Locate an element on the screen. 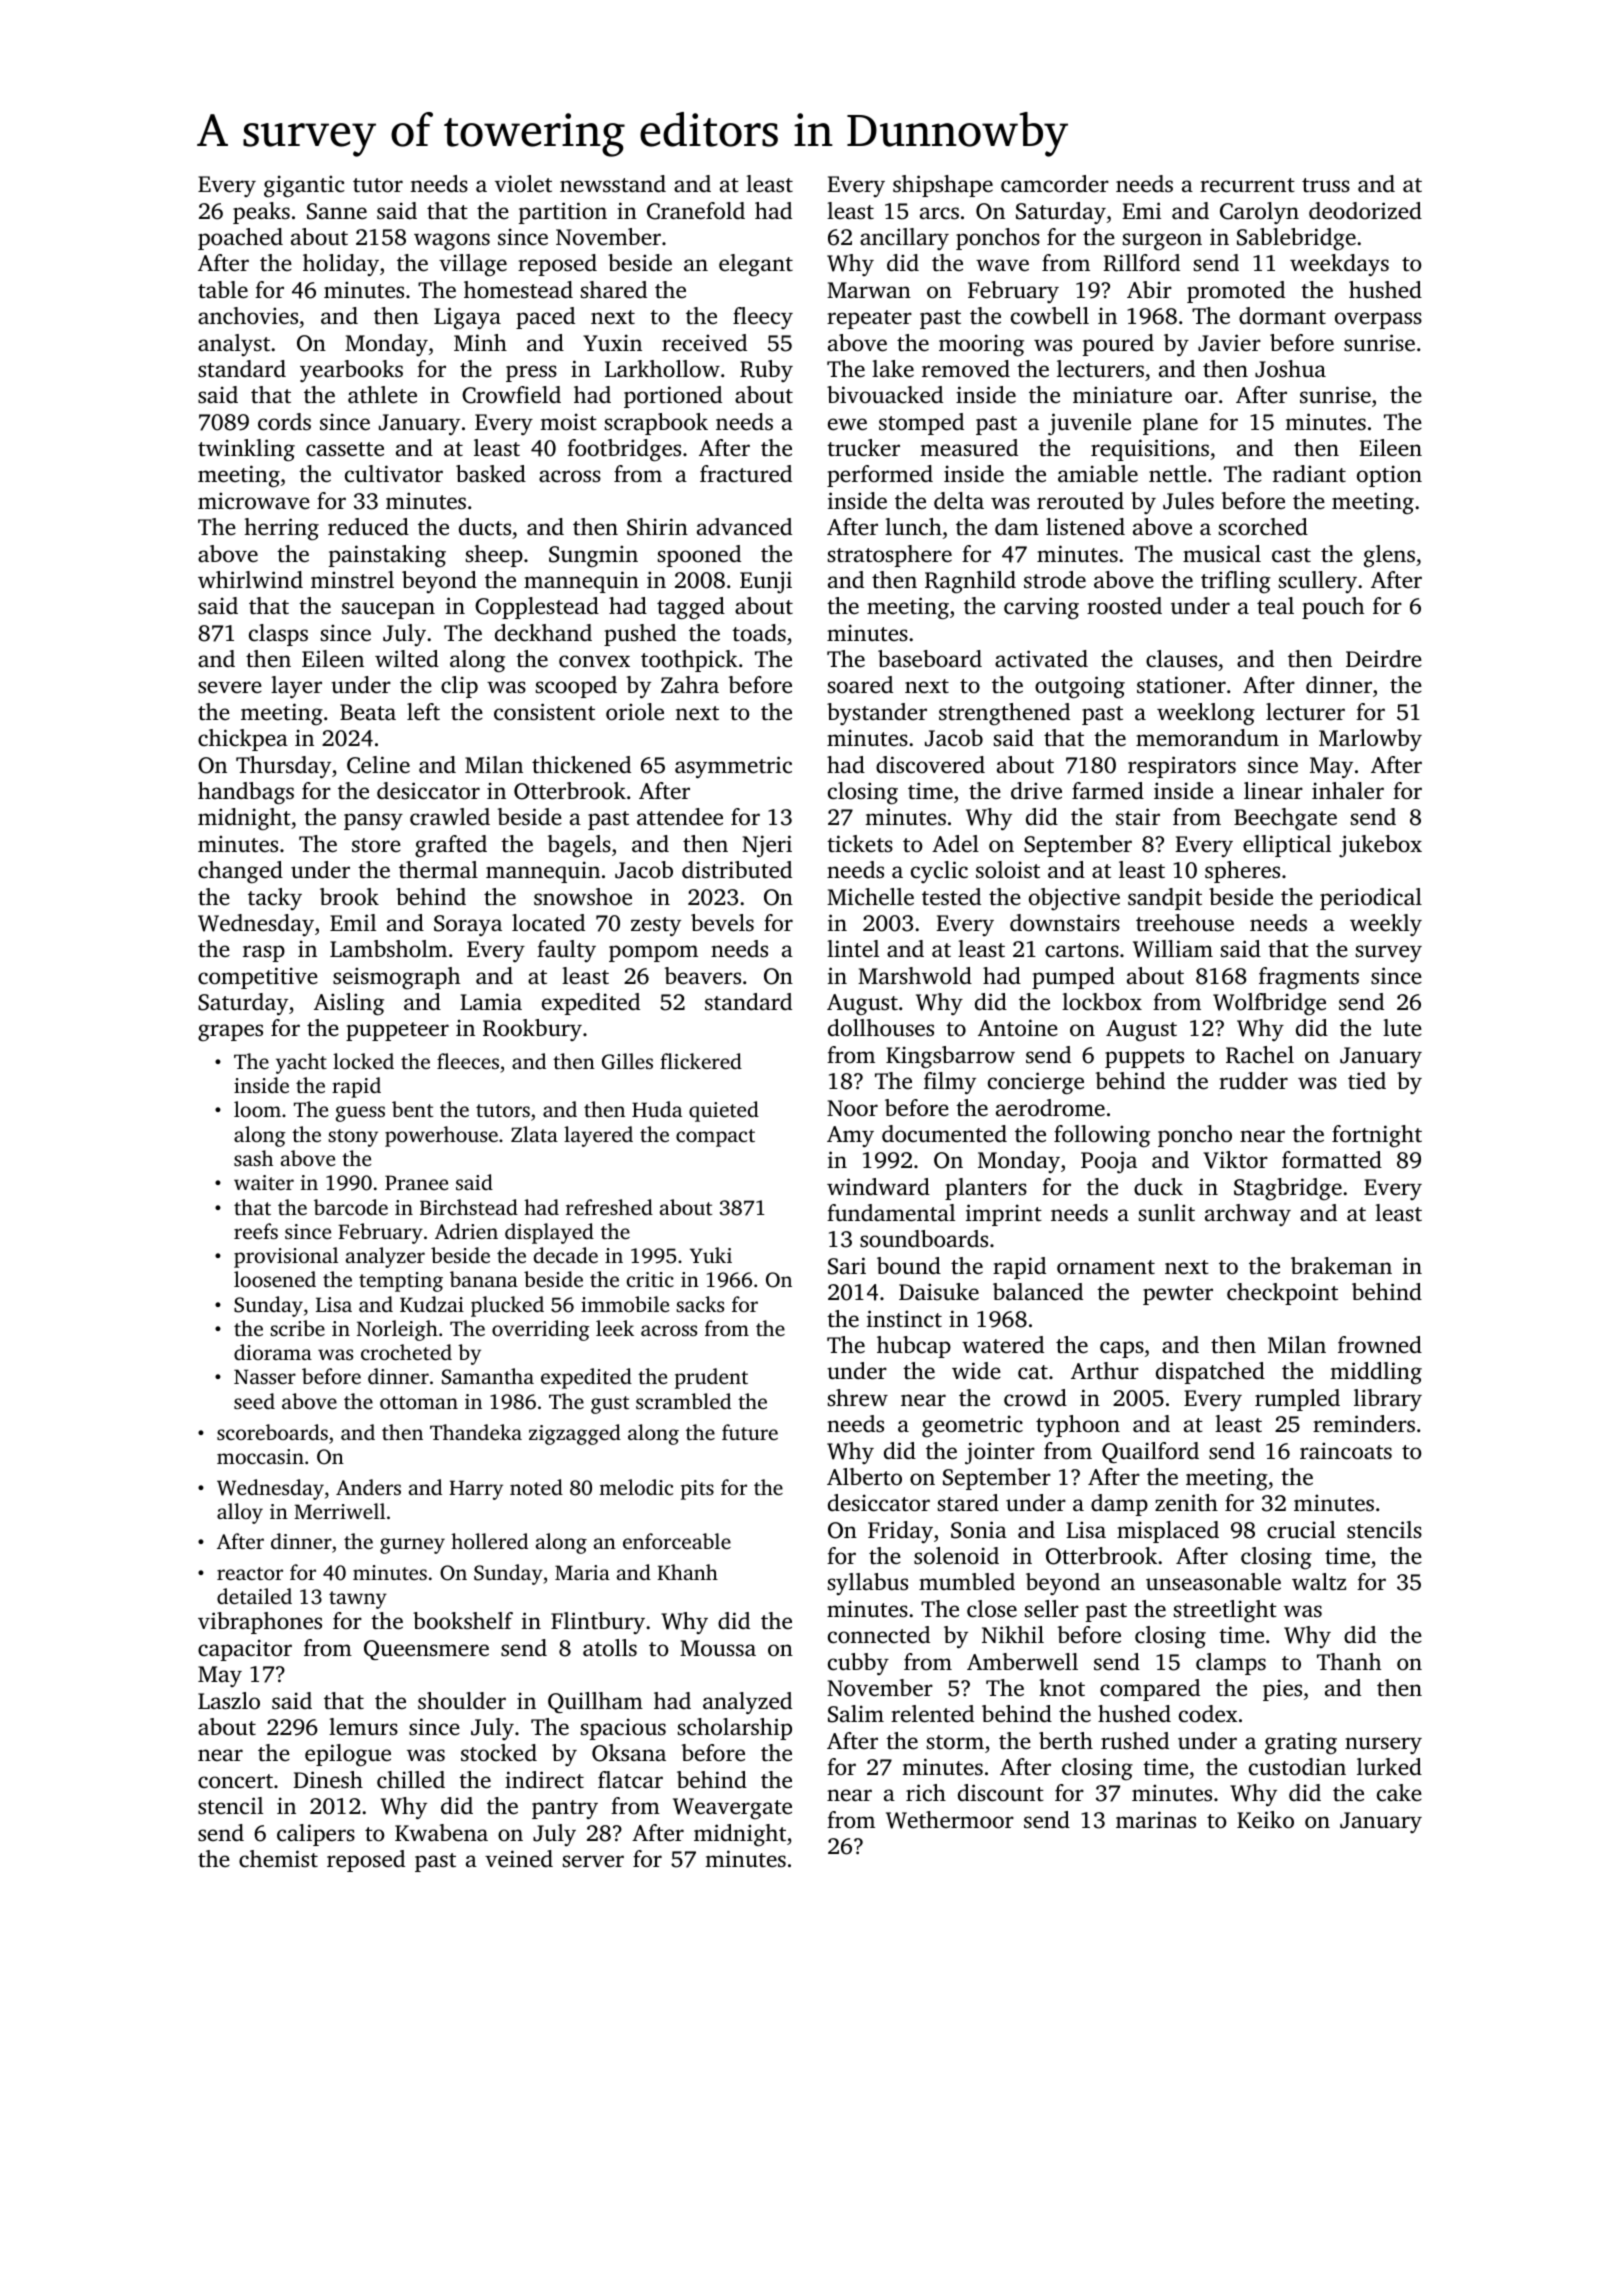 This screenshot has width=1620, height=2292. fragments is located at coordinates (1309, 978).
